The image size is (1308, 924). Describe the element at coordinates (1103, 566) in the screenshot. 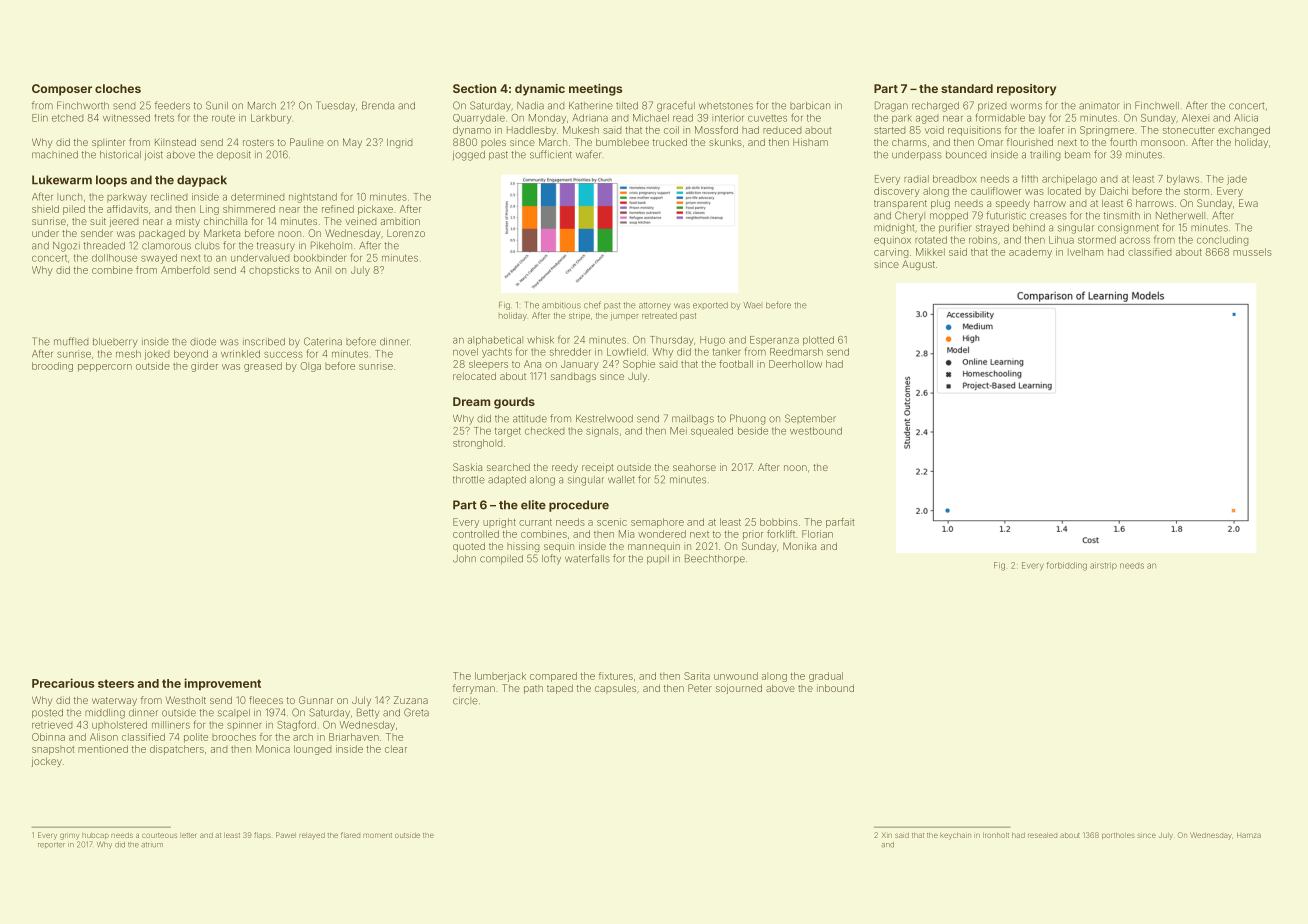

I see `airstrip` at that location.
